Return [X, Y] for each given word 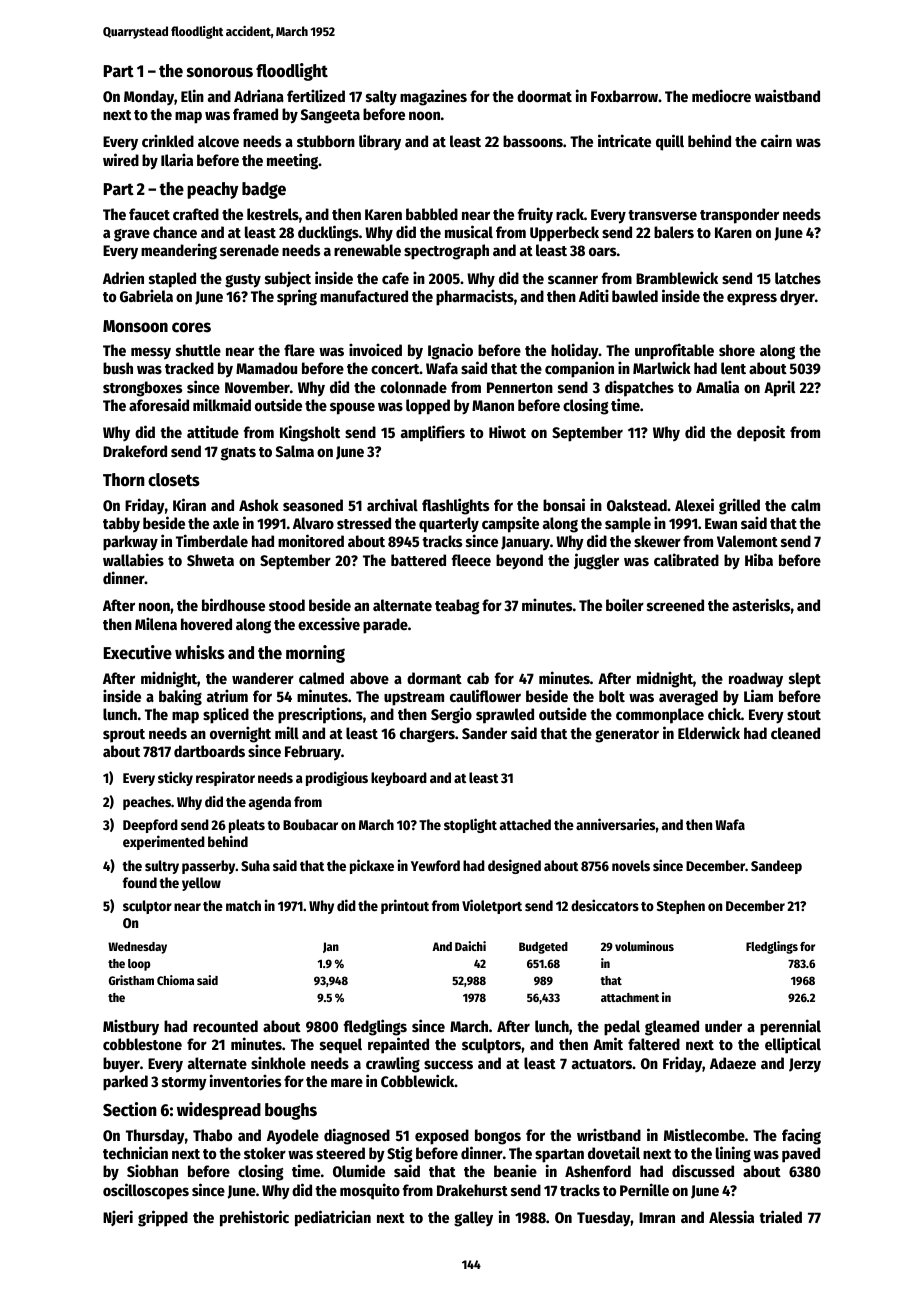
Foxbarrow [624, 96]
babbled [432, 214]
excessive [329, 623]
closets [174, 480]
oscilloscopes [146, 1191]
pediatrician [333, 1218]
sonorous [220, 72]
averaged [688, 698]
